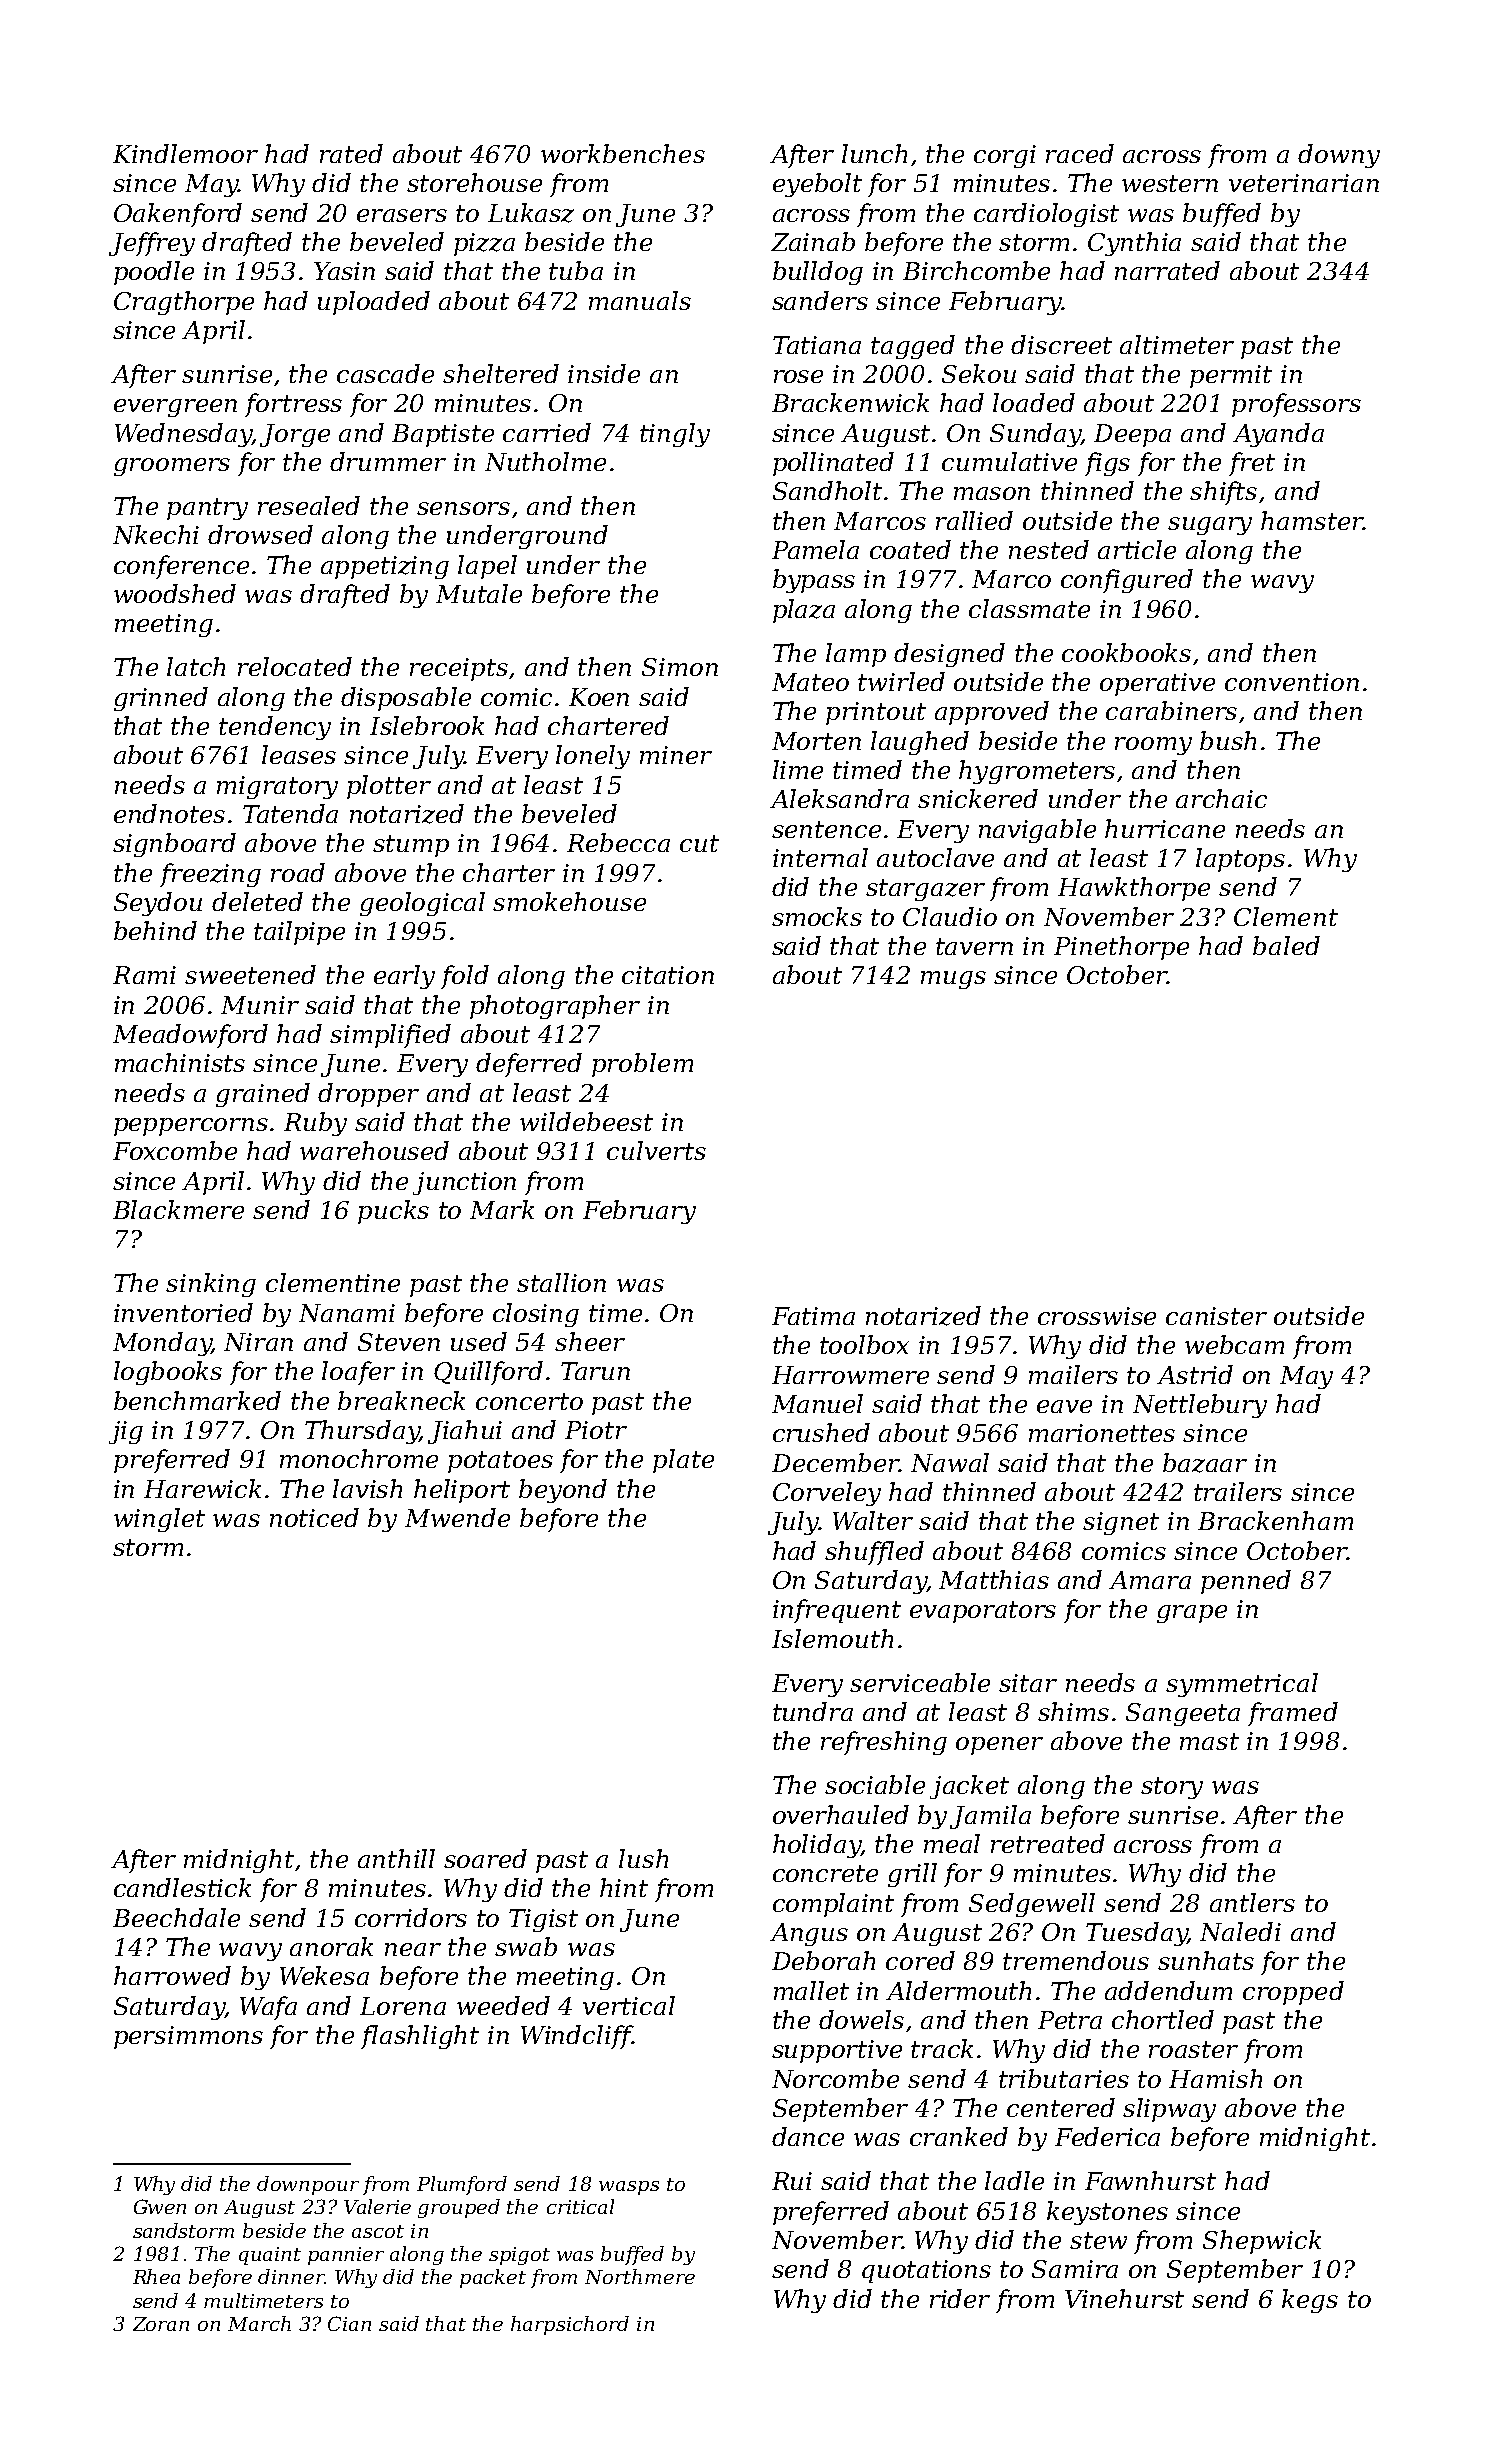 This page has height=2464, width=1496. I want to click on marionettes, so click(1102, 1433).
